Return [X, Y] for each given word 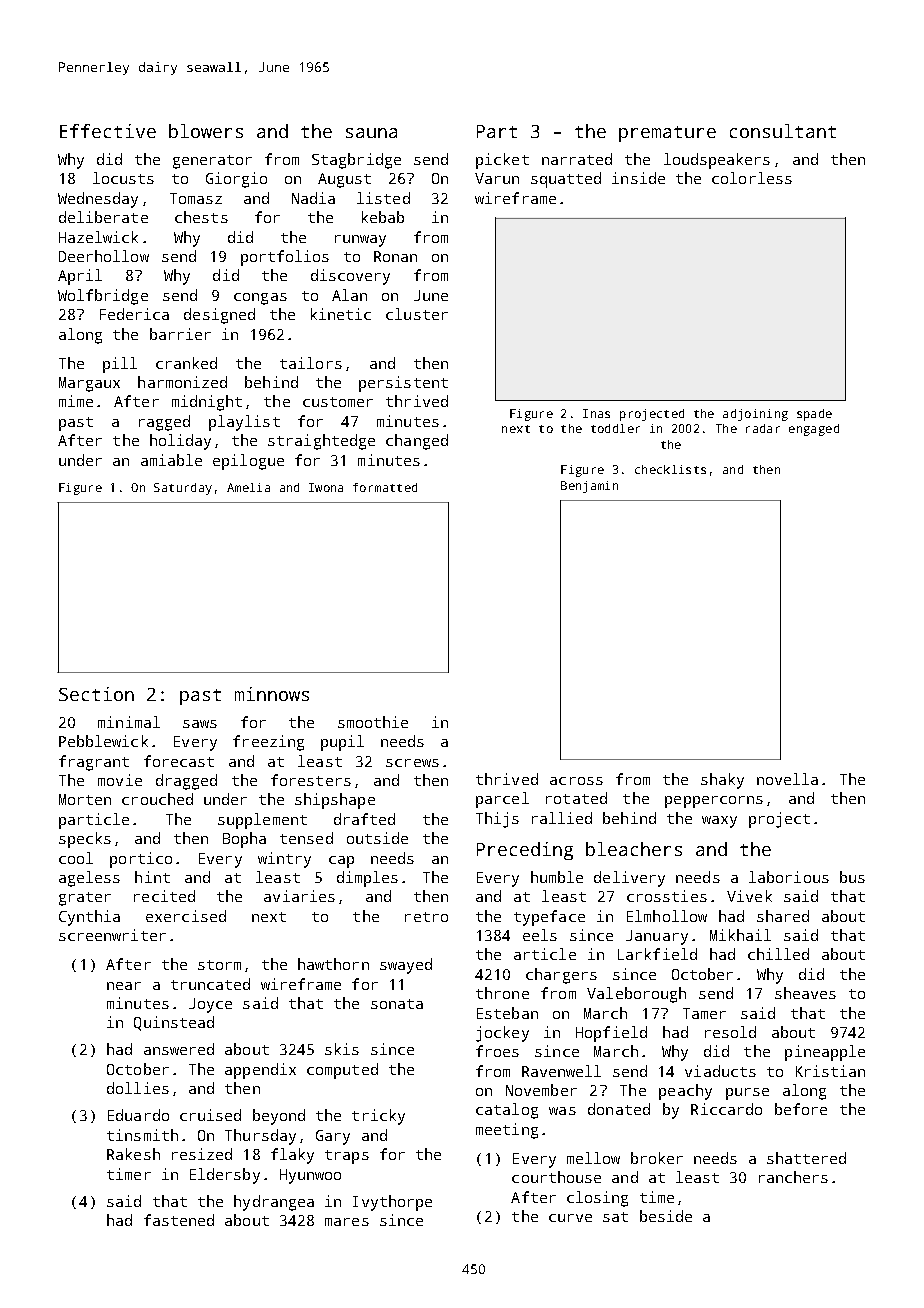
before [801, 1109]
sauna [371, 133]
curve [570, 1218]
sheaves [805, 993]
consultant [783, 131]
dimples [367, 879]
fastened [179, 1220]
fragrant [94, 763]
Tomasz [196, 198]
